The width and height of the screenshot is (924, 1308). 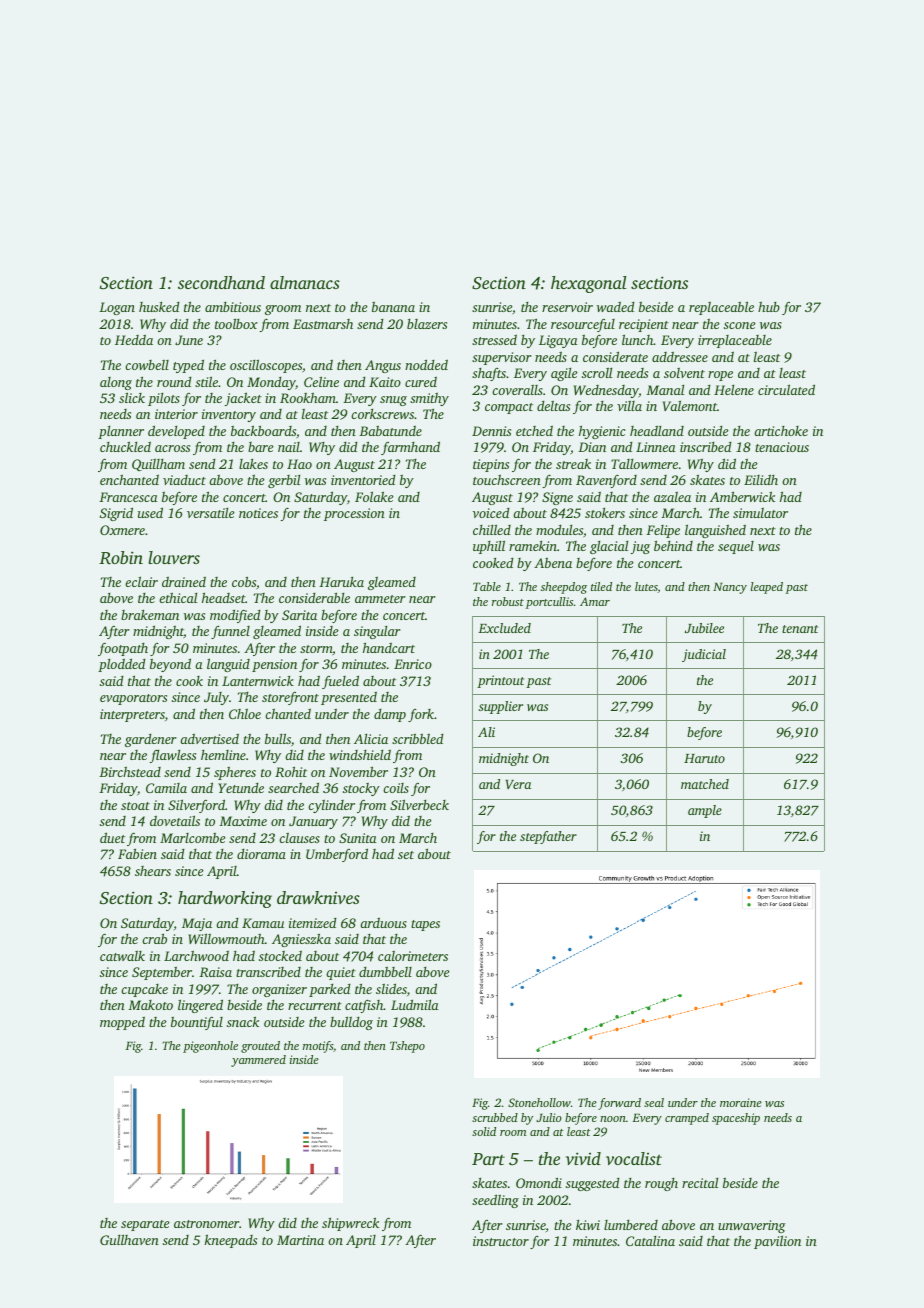 I want to click on pavilion, so click(x=777, y=1242).
